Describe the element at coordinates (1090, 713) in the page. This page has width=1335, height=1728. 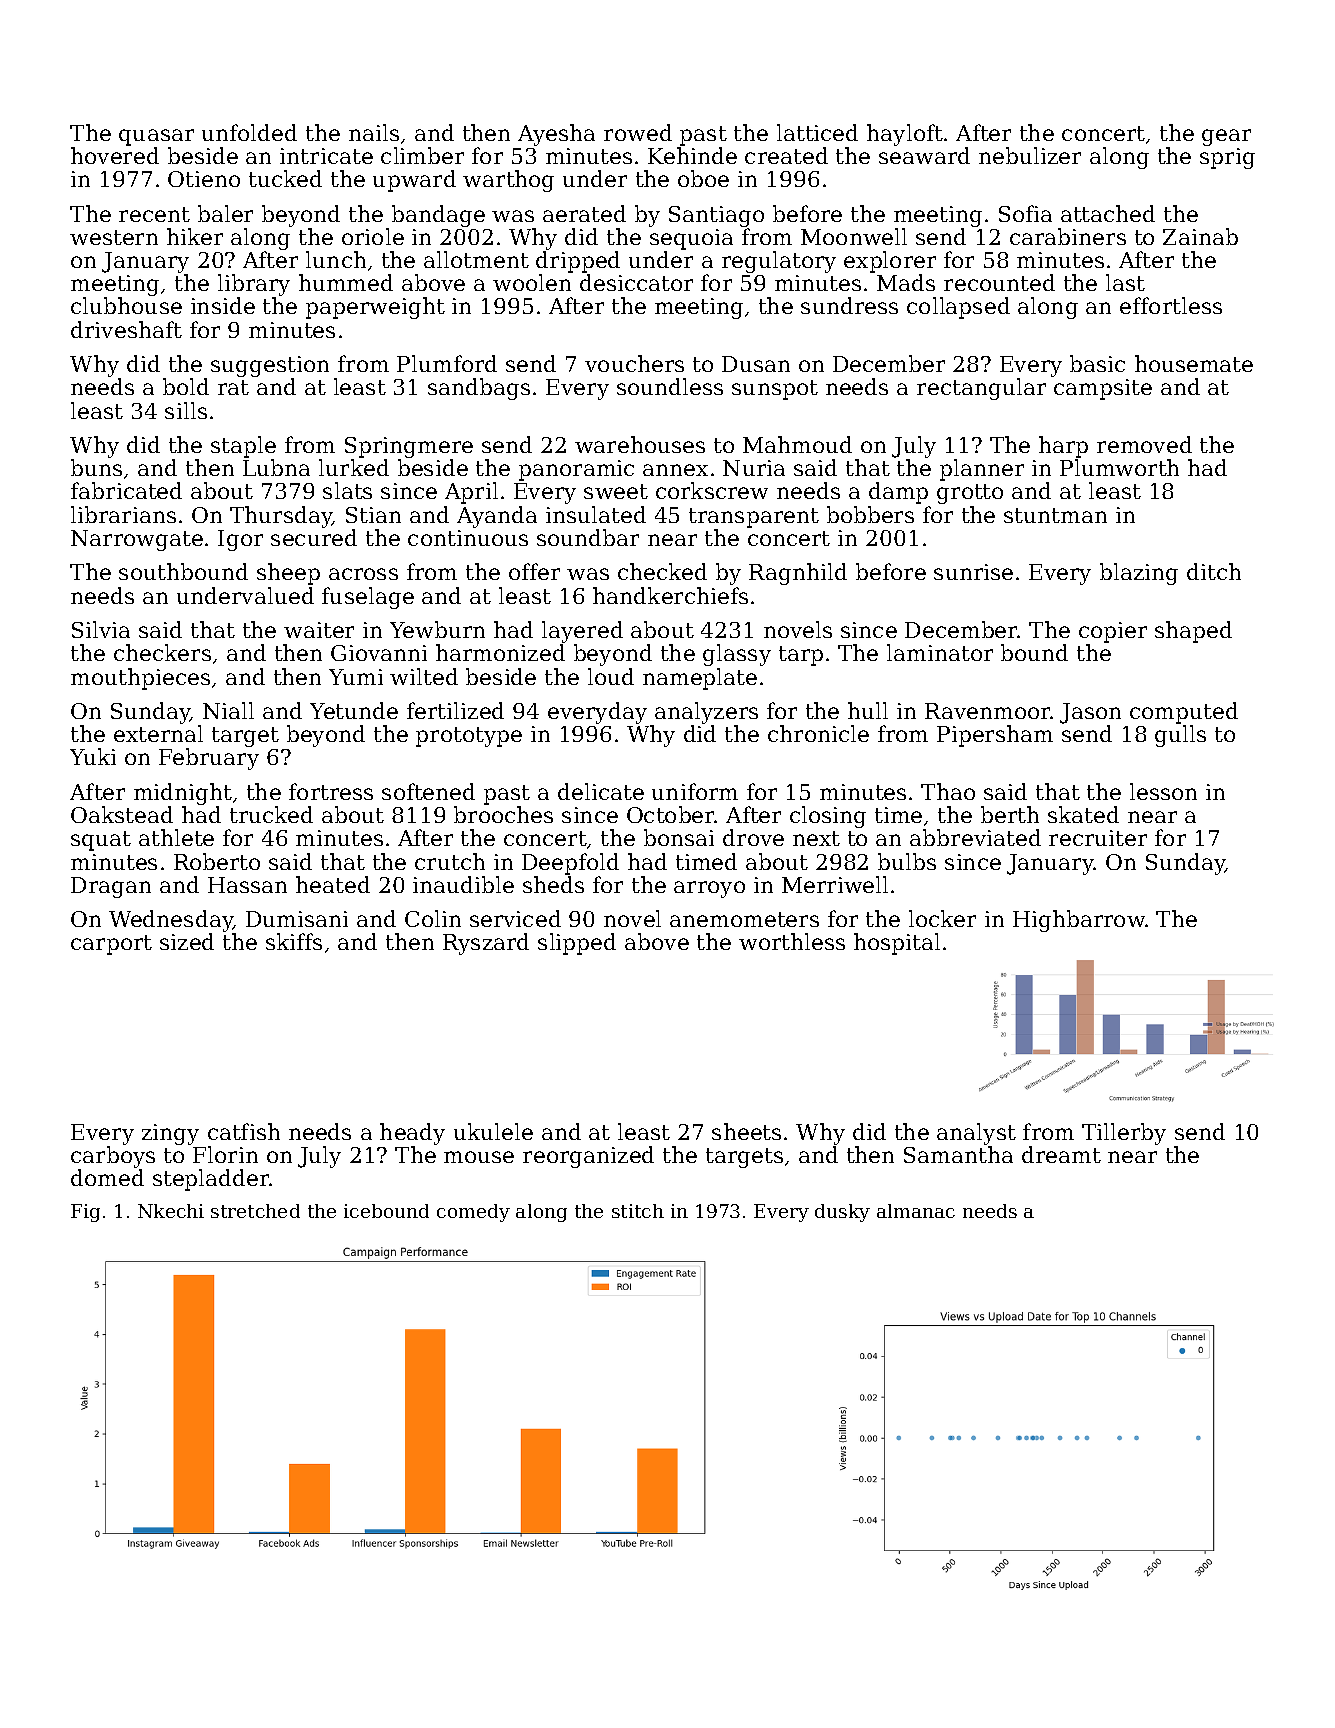
I see `Jason` at that location.
